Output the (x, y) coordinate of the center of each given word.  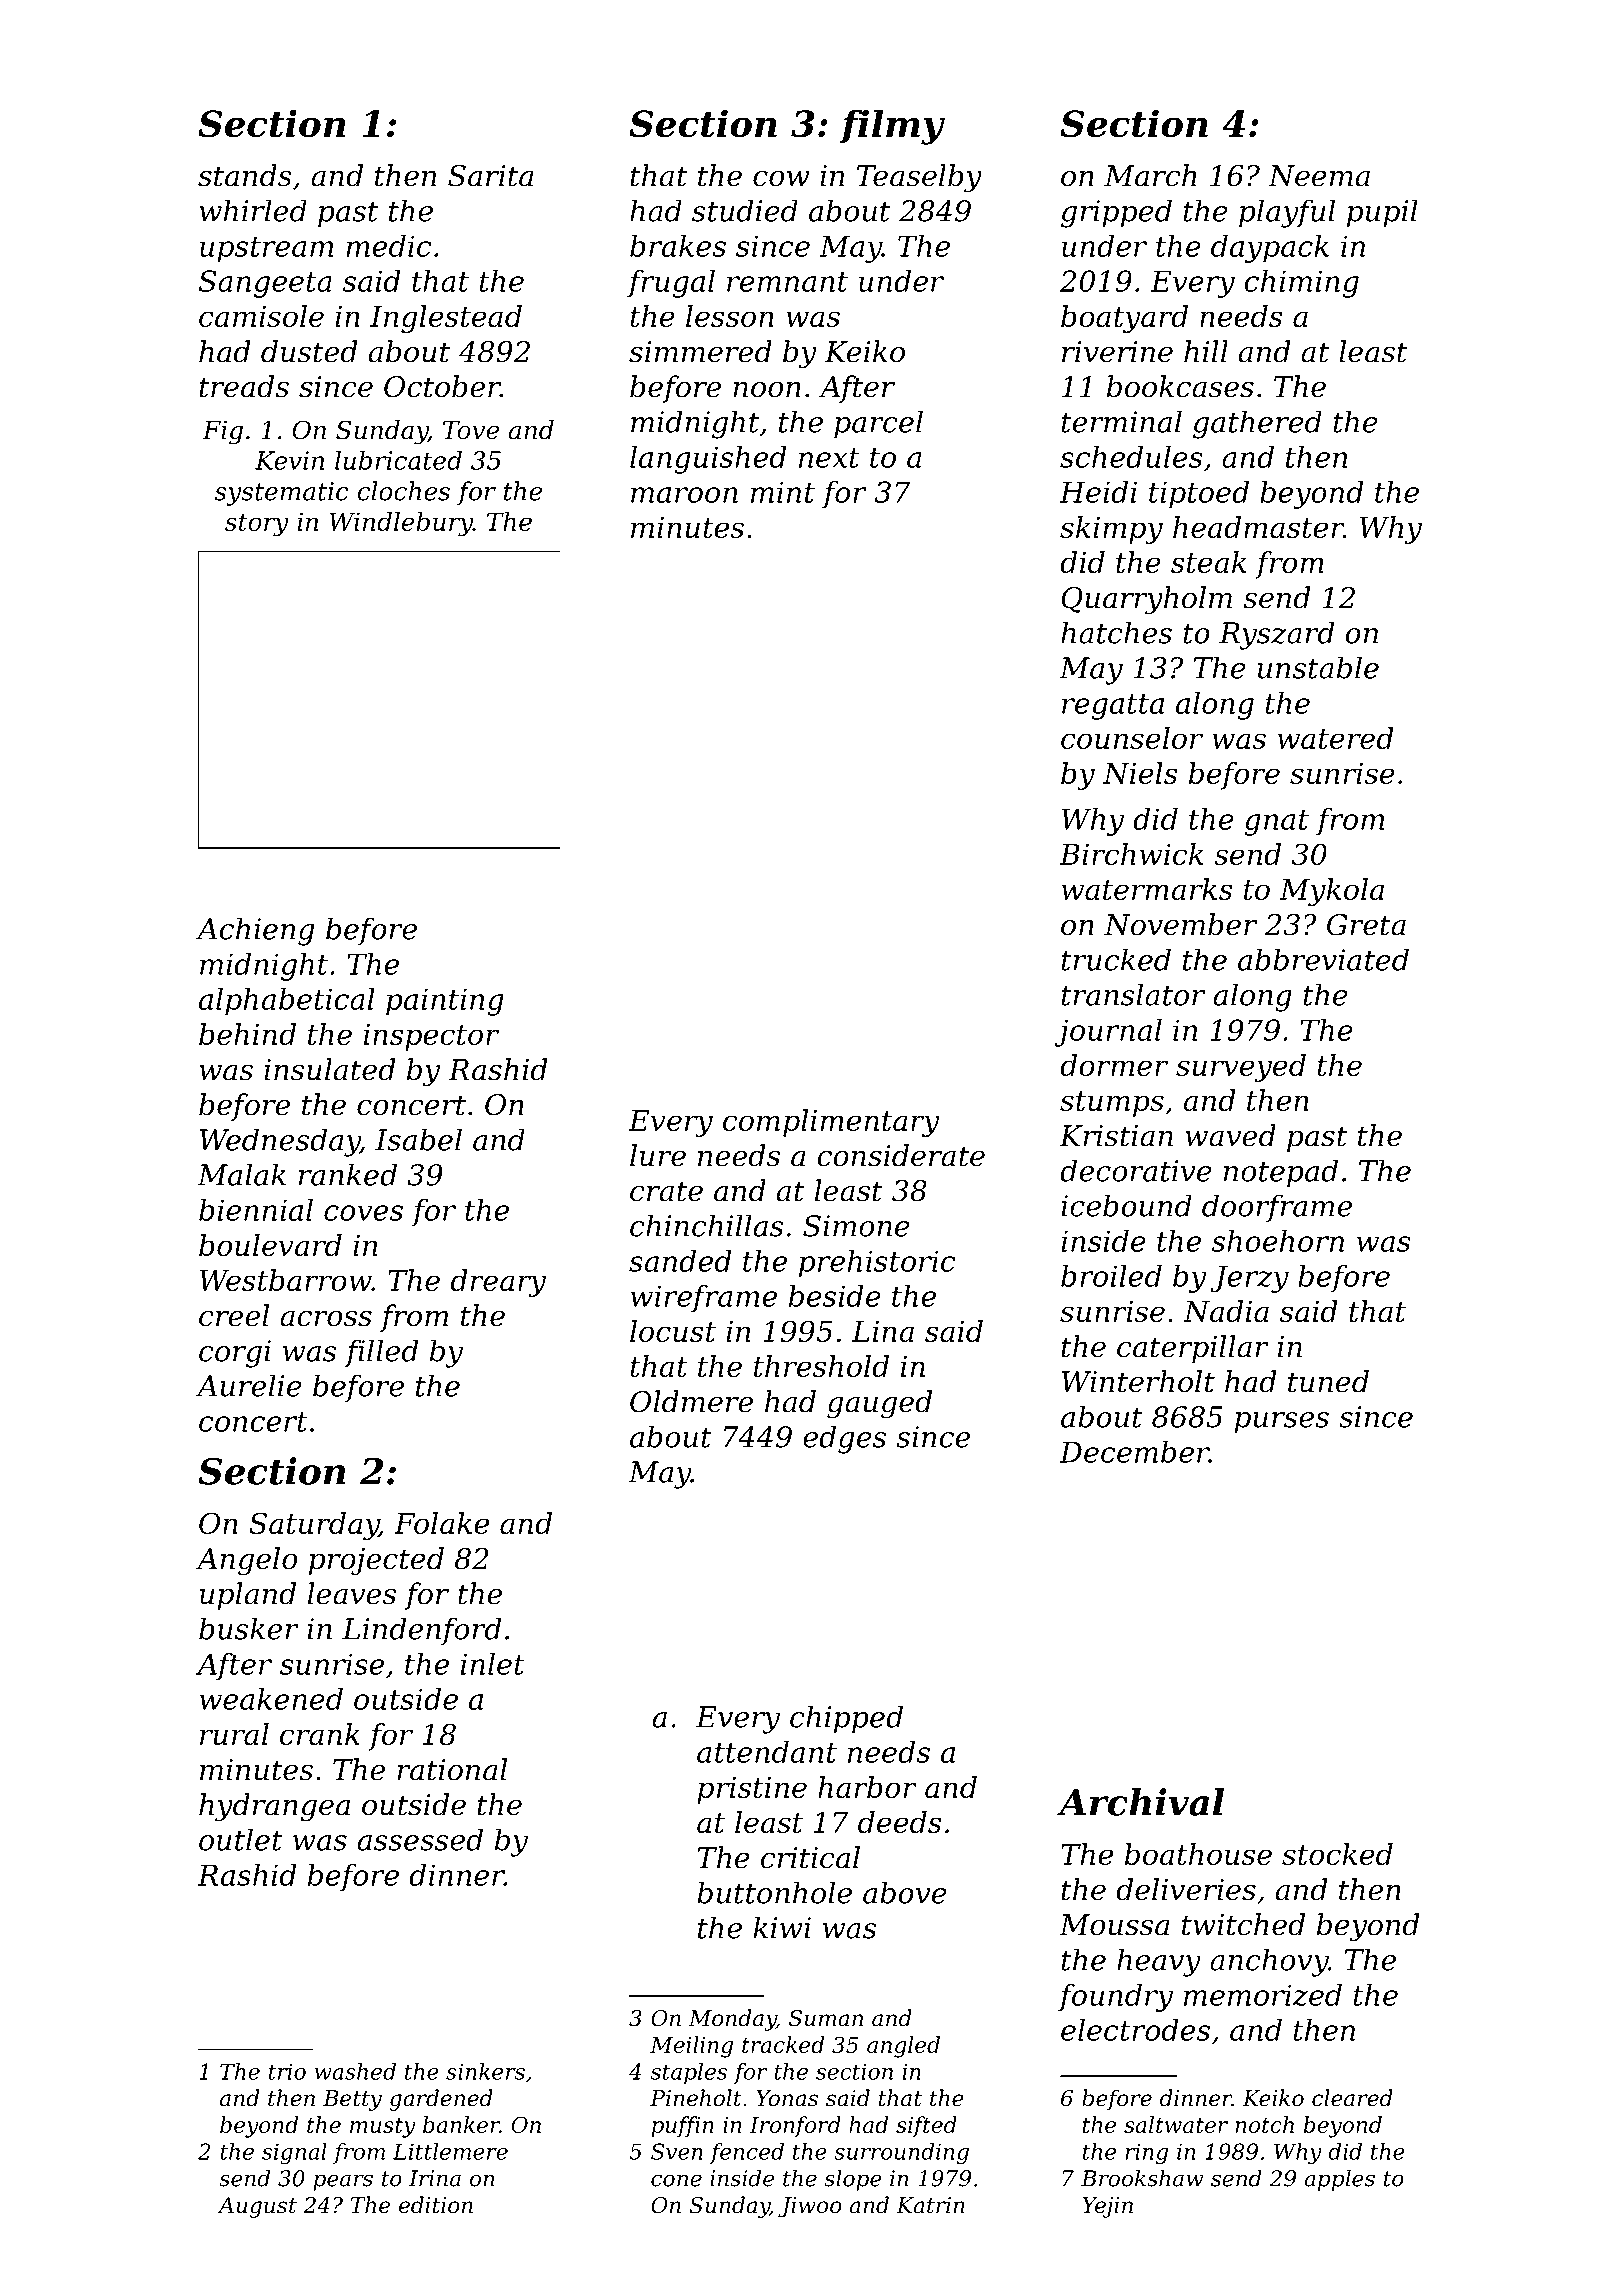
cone (676, 2180)
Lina (883, 1331)
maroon (684, 495)
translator (1133, 994)
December (1134, 1452)
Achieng (255, 931)
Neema (1319, 176)
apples (1340, 2180)
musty (383, 2128)
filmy (892, 127)
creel (234, 1315)
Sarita (491, 176)
